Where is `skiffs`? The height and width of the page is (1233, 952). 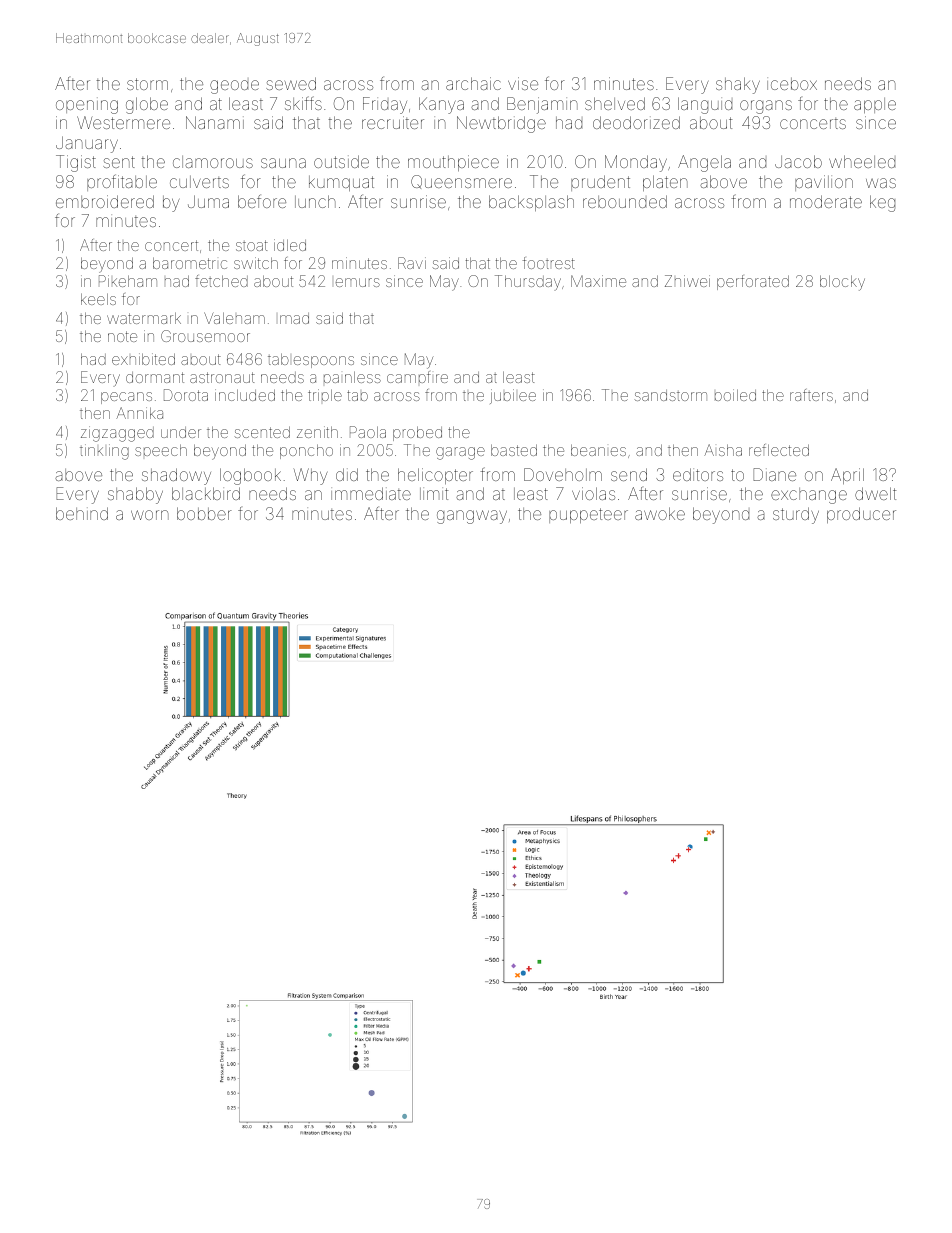
skiffs is located at coordinates (303, 103).
